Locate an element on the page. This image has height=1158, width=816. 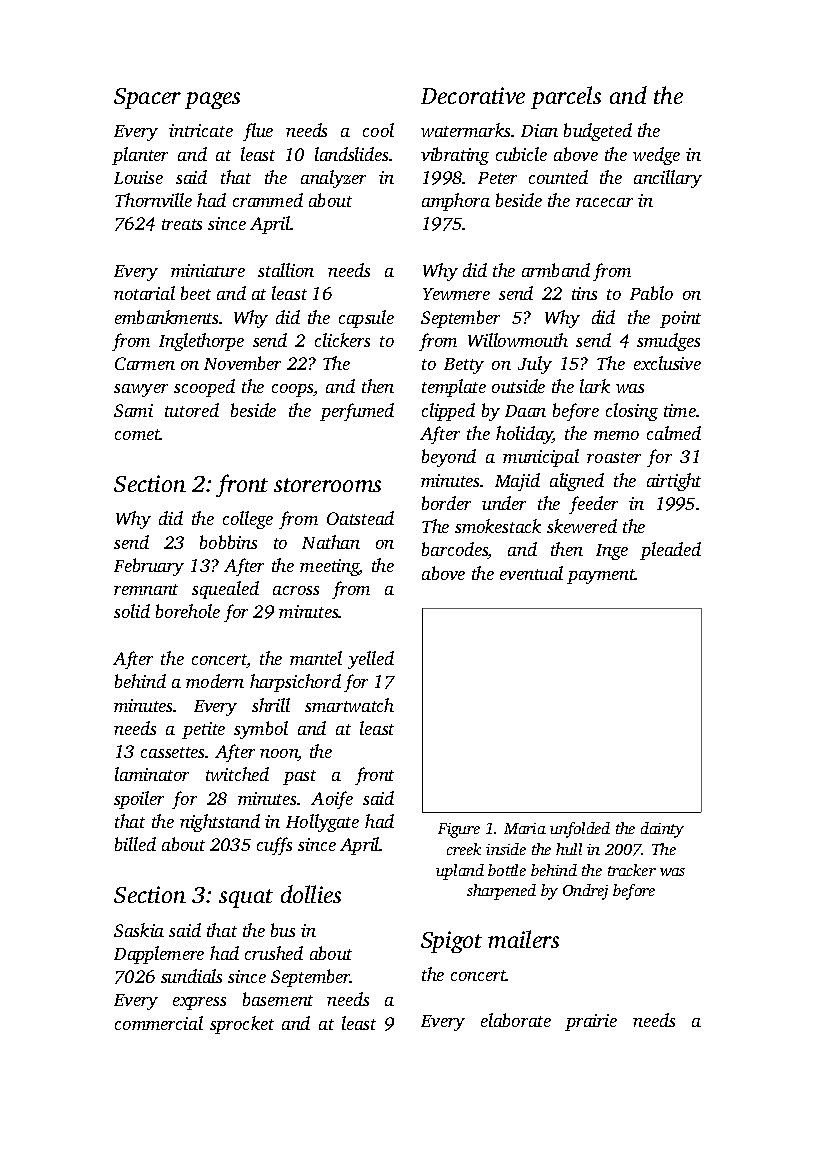
solid is located at coordinates (132, 611).
